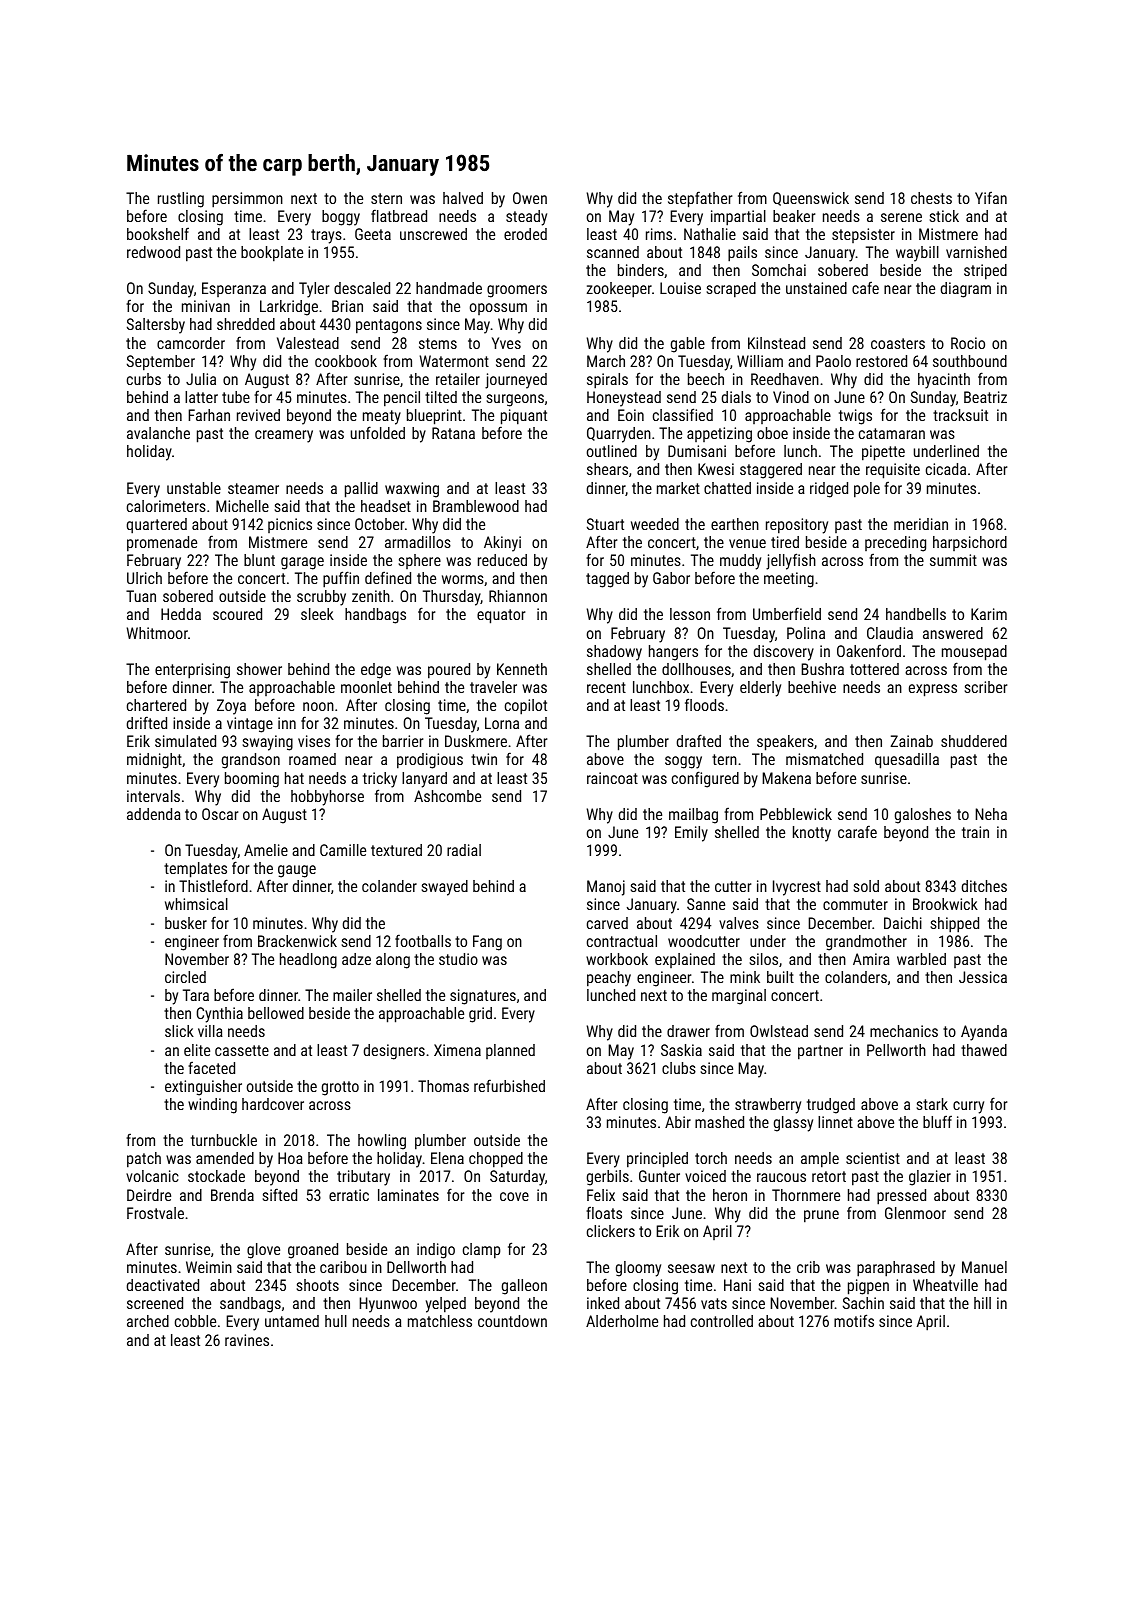 This screenshot has height=1603, width=1134. What do you see at coordinates (865, 287) in the screenshot?
I see `cafe` at bounding box center [865, 287].
